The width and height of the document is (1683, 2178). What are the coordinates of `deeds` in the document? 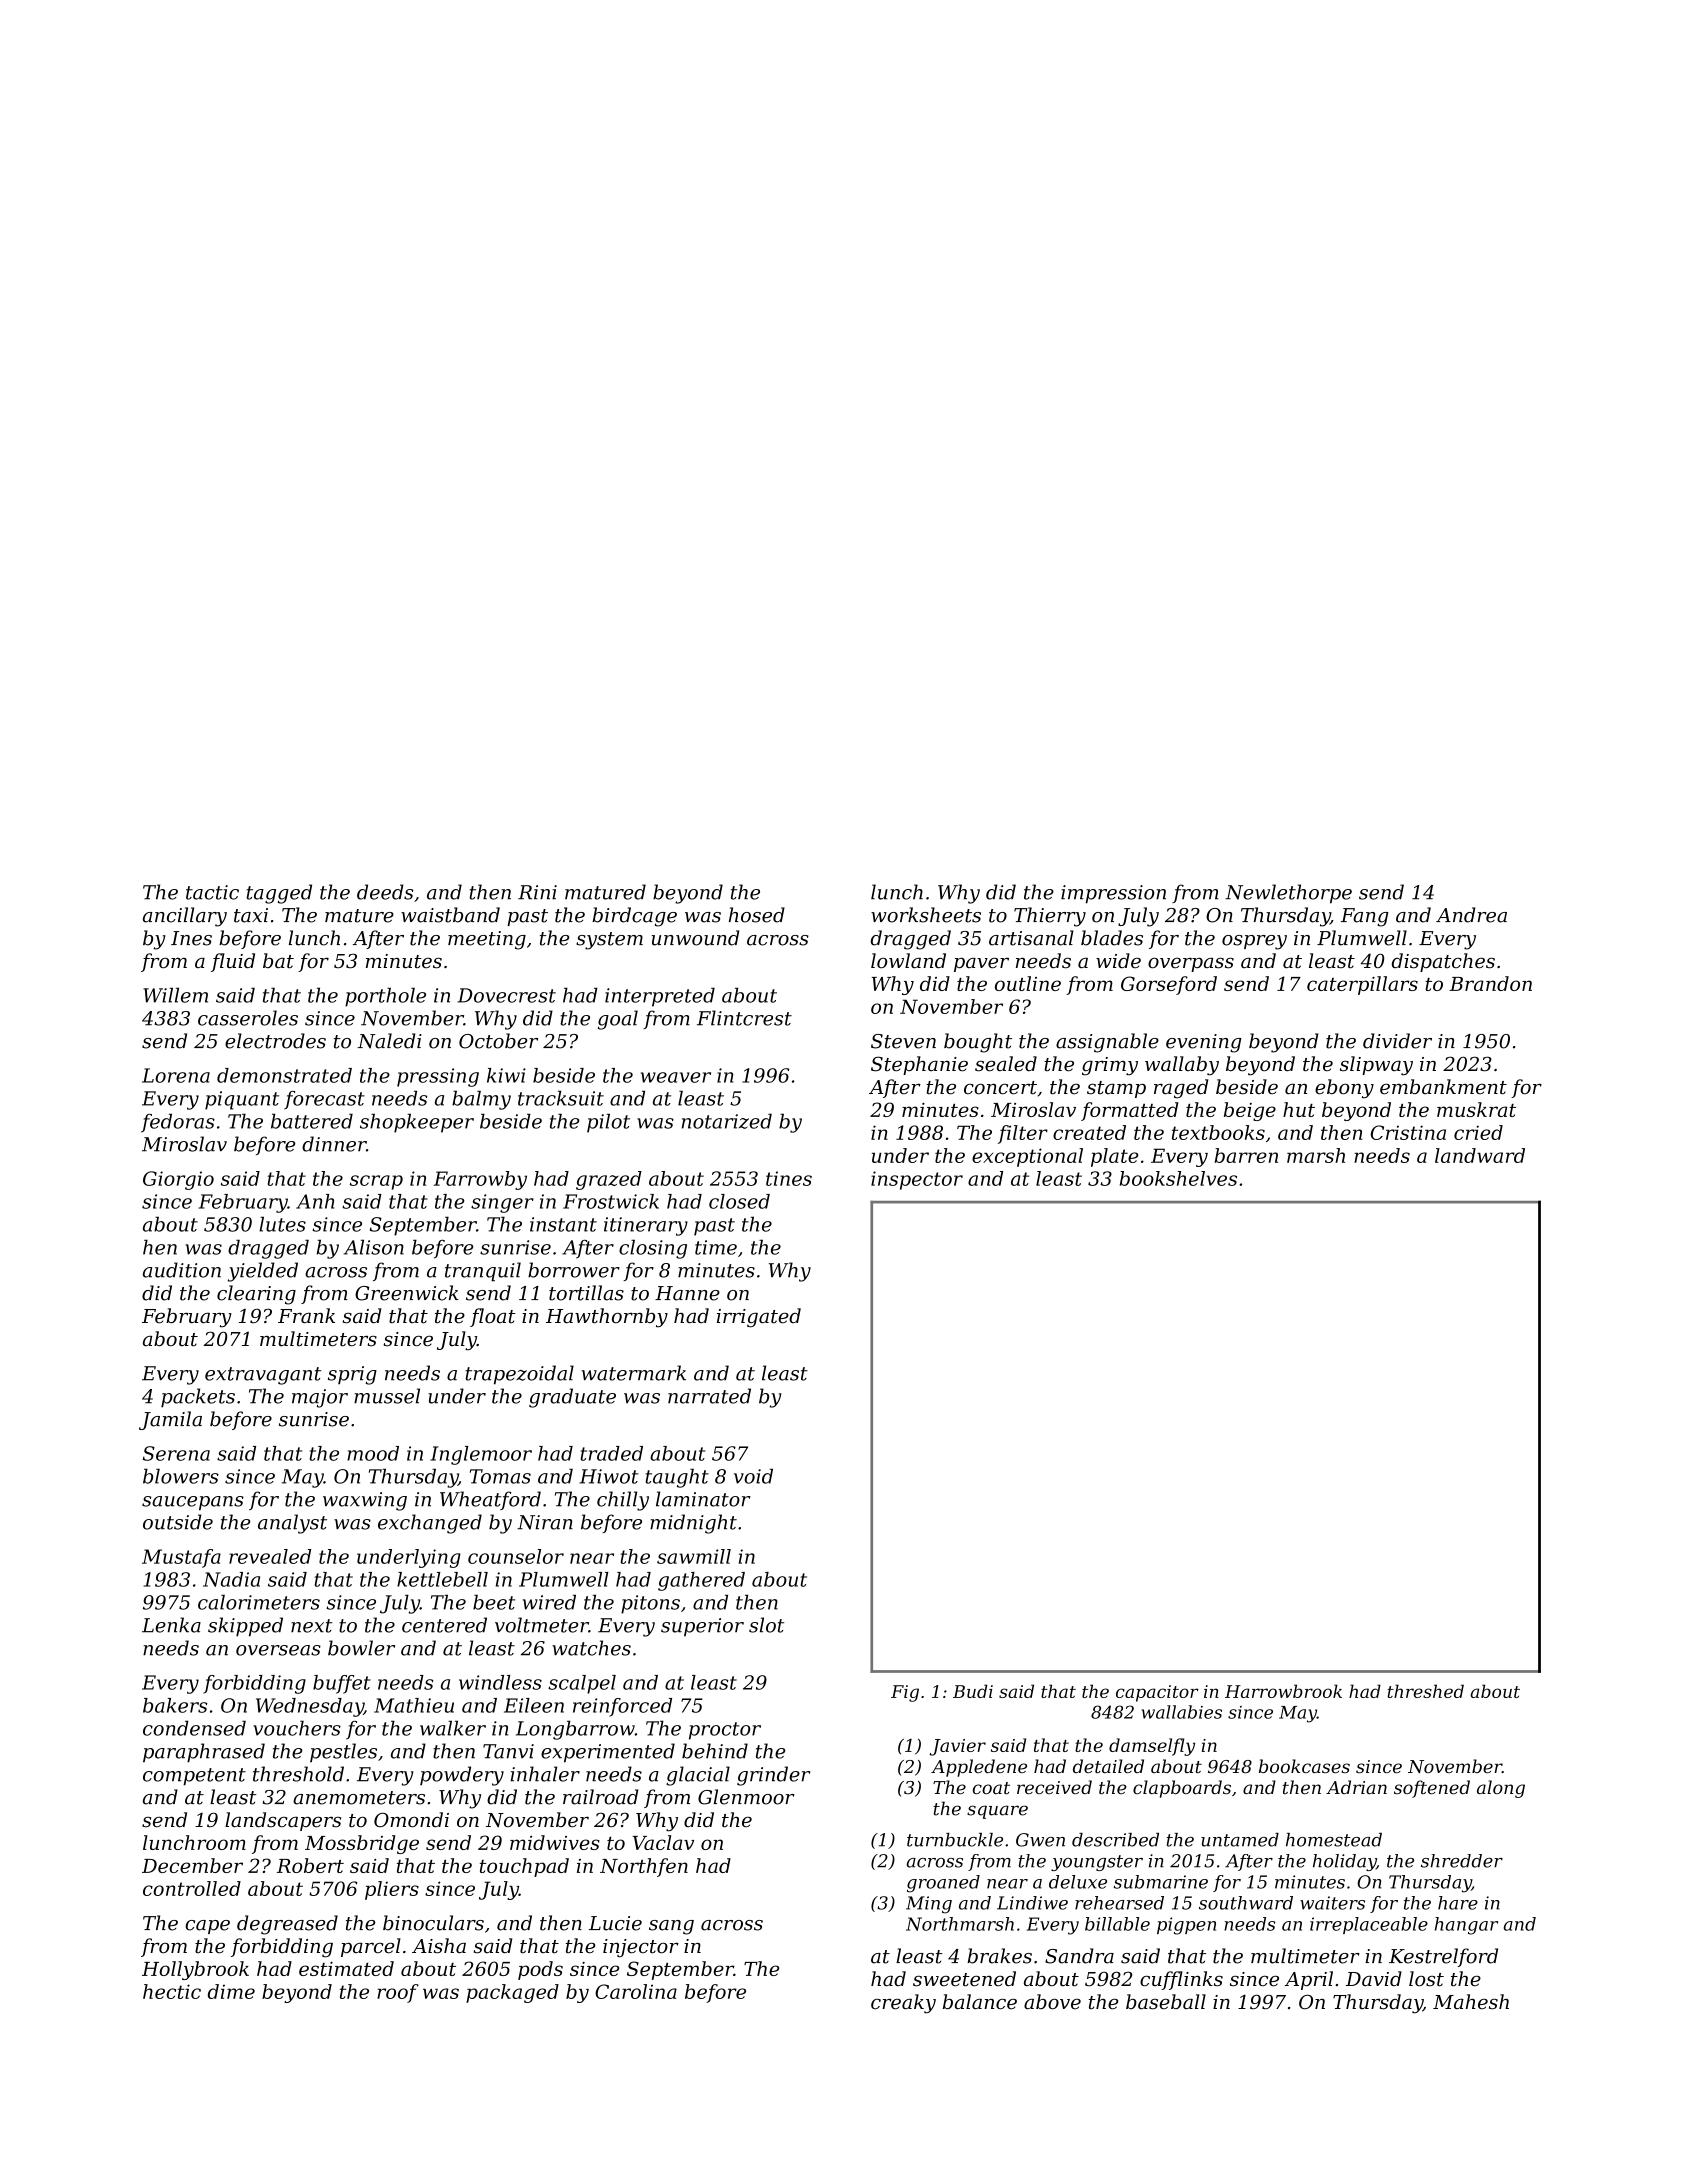 It's located at (385, 892).
